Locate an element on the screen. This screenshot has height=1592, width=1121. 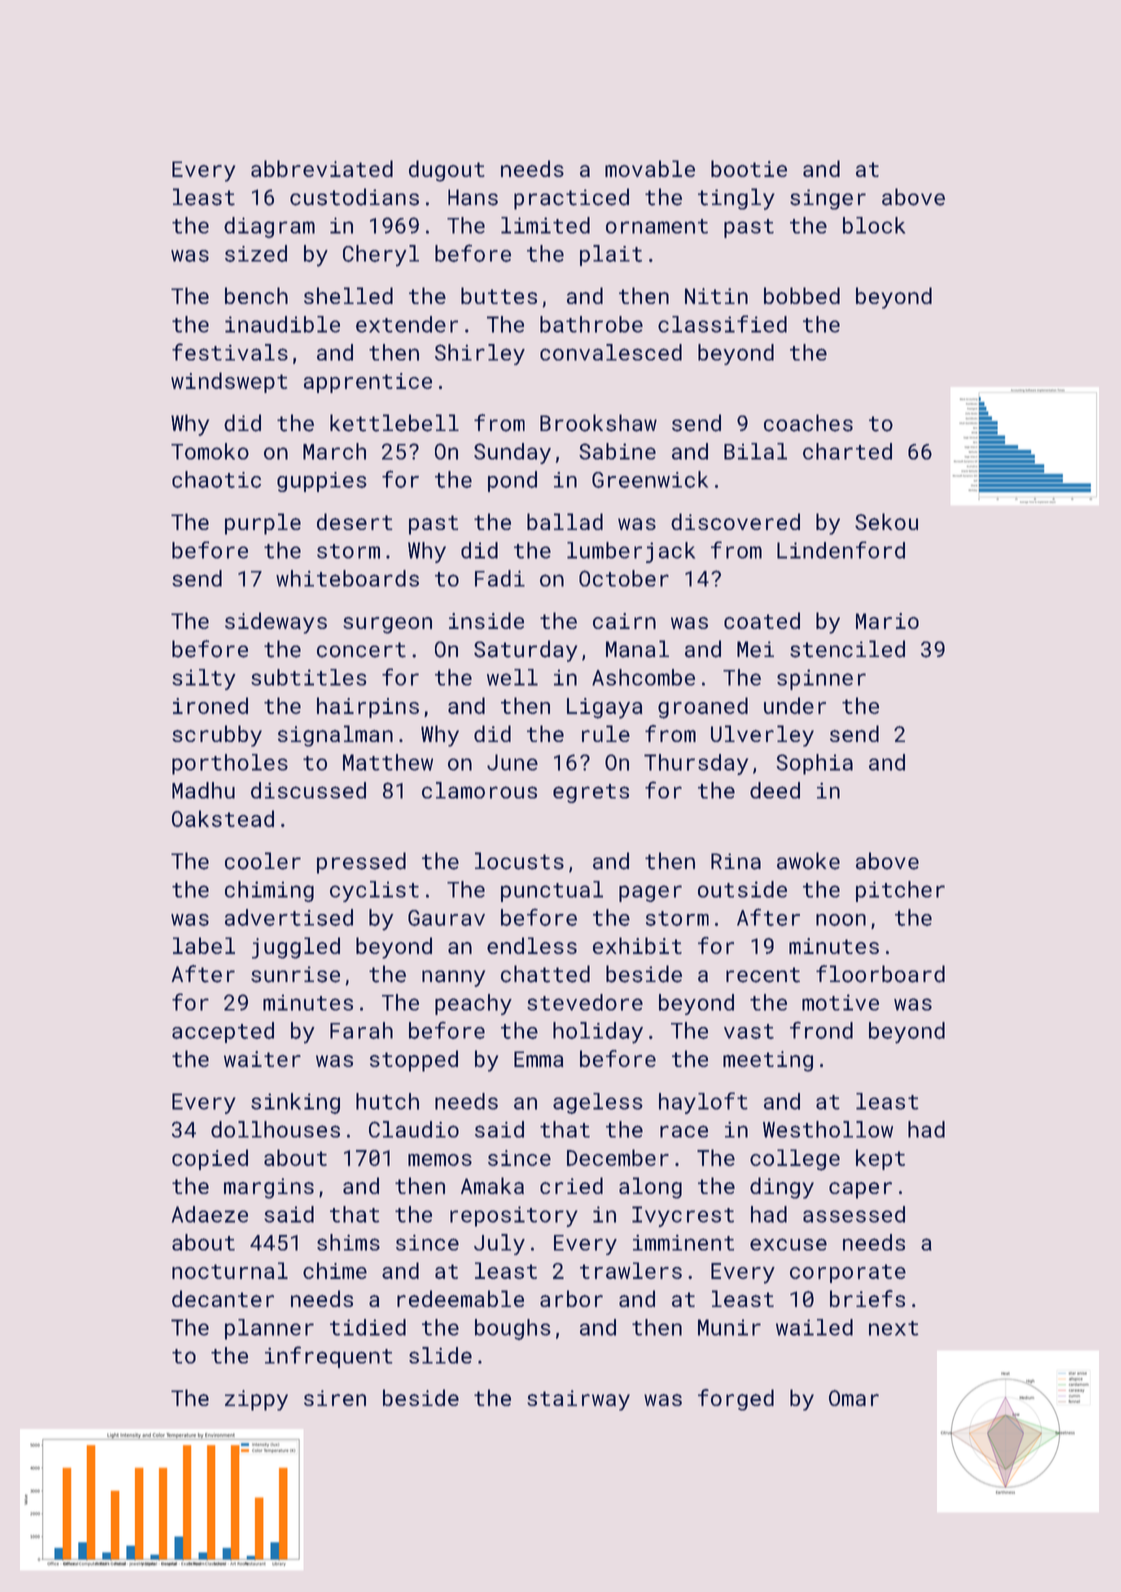
cooler is located at coordinates (263, 861).
